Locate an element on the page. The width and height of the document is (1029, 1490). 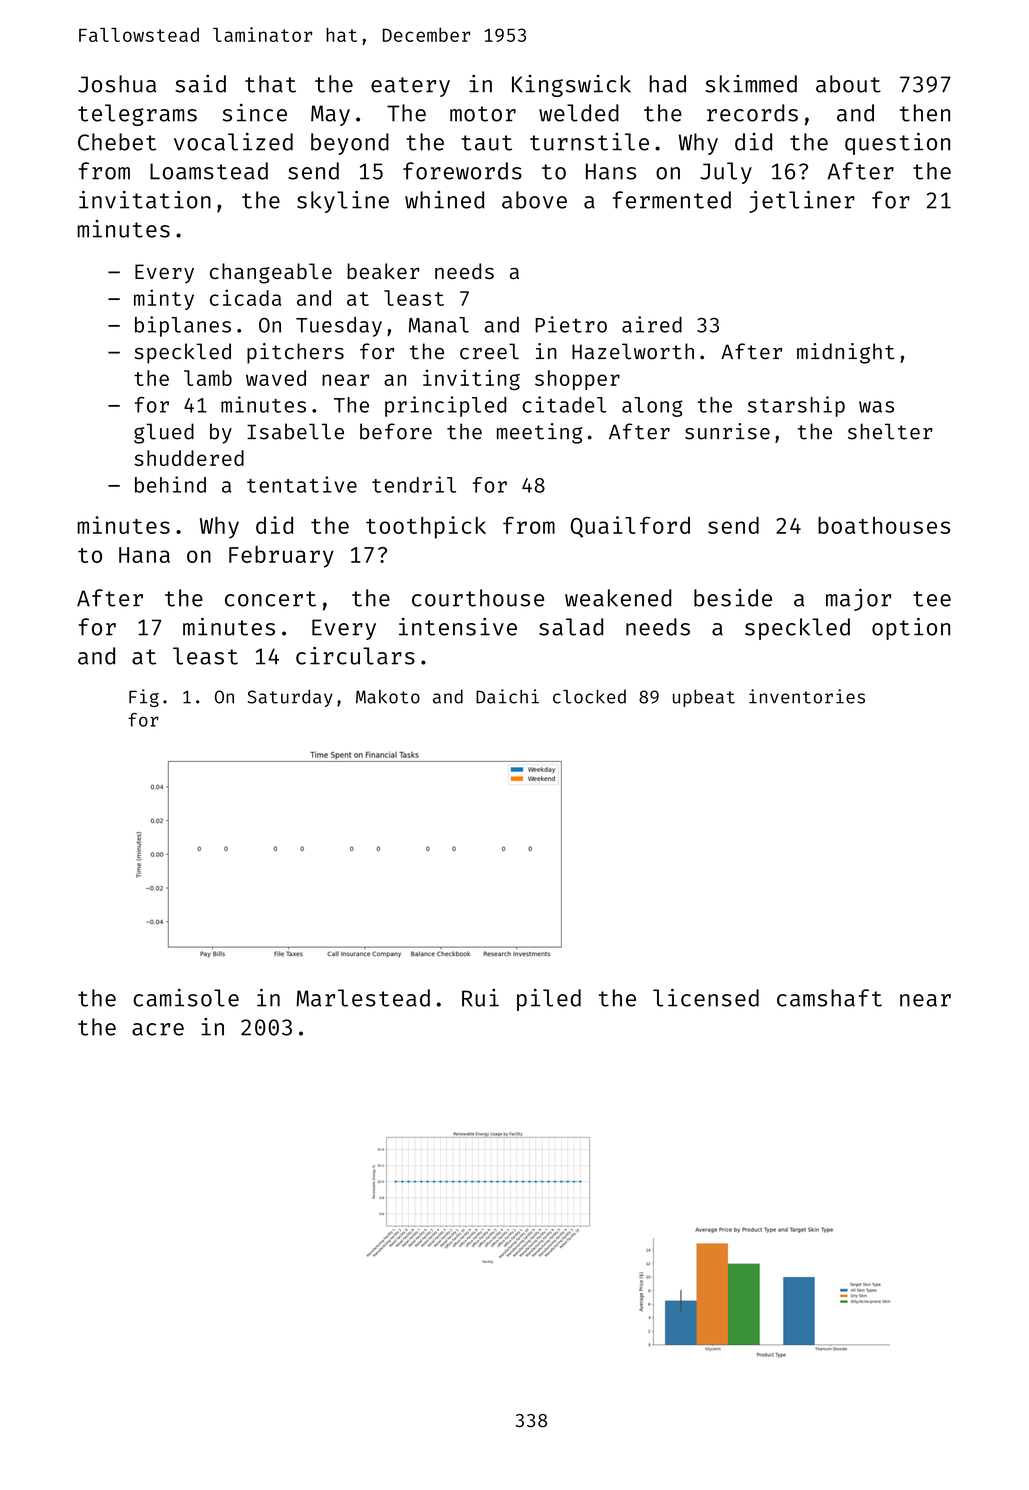
question is located at coordinates (897, 144).
